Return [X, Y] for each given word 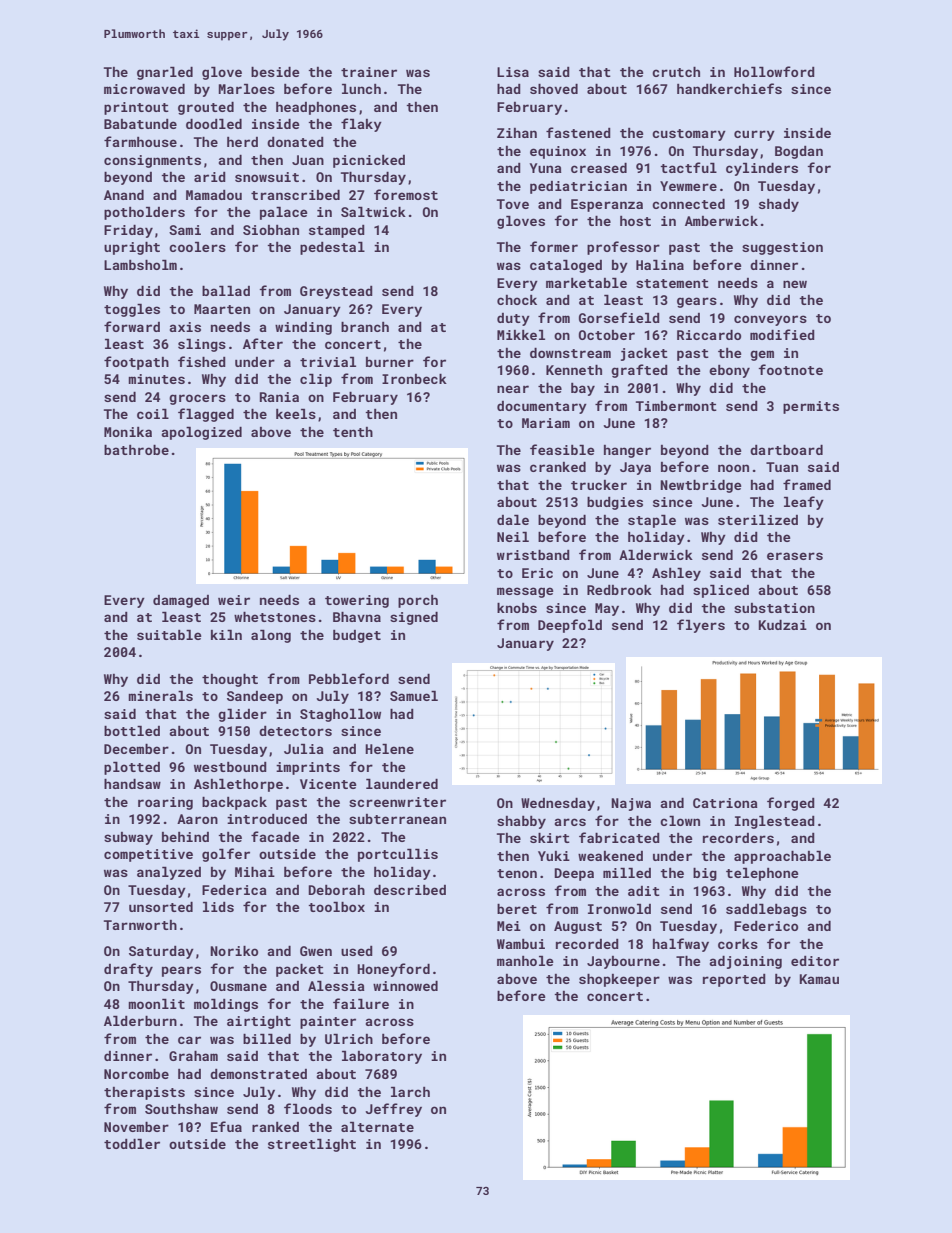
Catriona [725, 803]
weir [234, 600]
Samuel [414, 695]
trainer [369, 72]
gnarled [165, 73]
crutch [676, 72]
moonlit [156, 1003]
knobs [517, 608]
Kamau [819, 979]
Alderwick [656, 554]
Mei [509, 926]
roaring [165, 803]
